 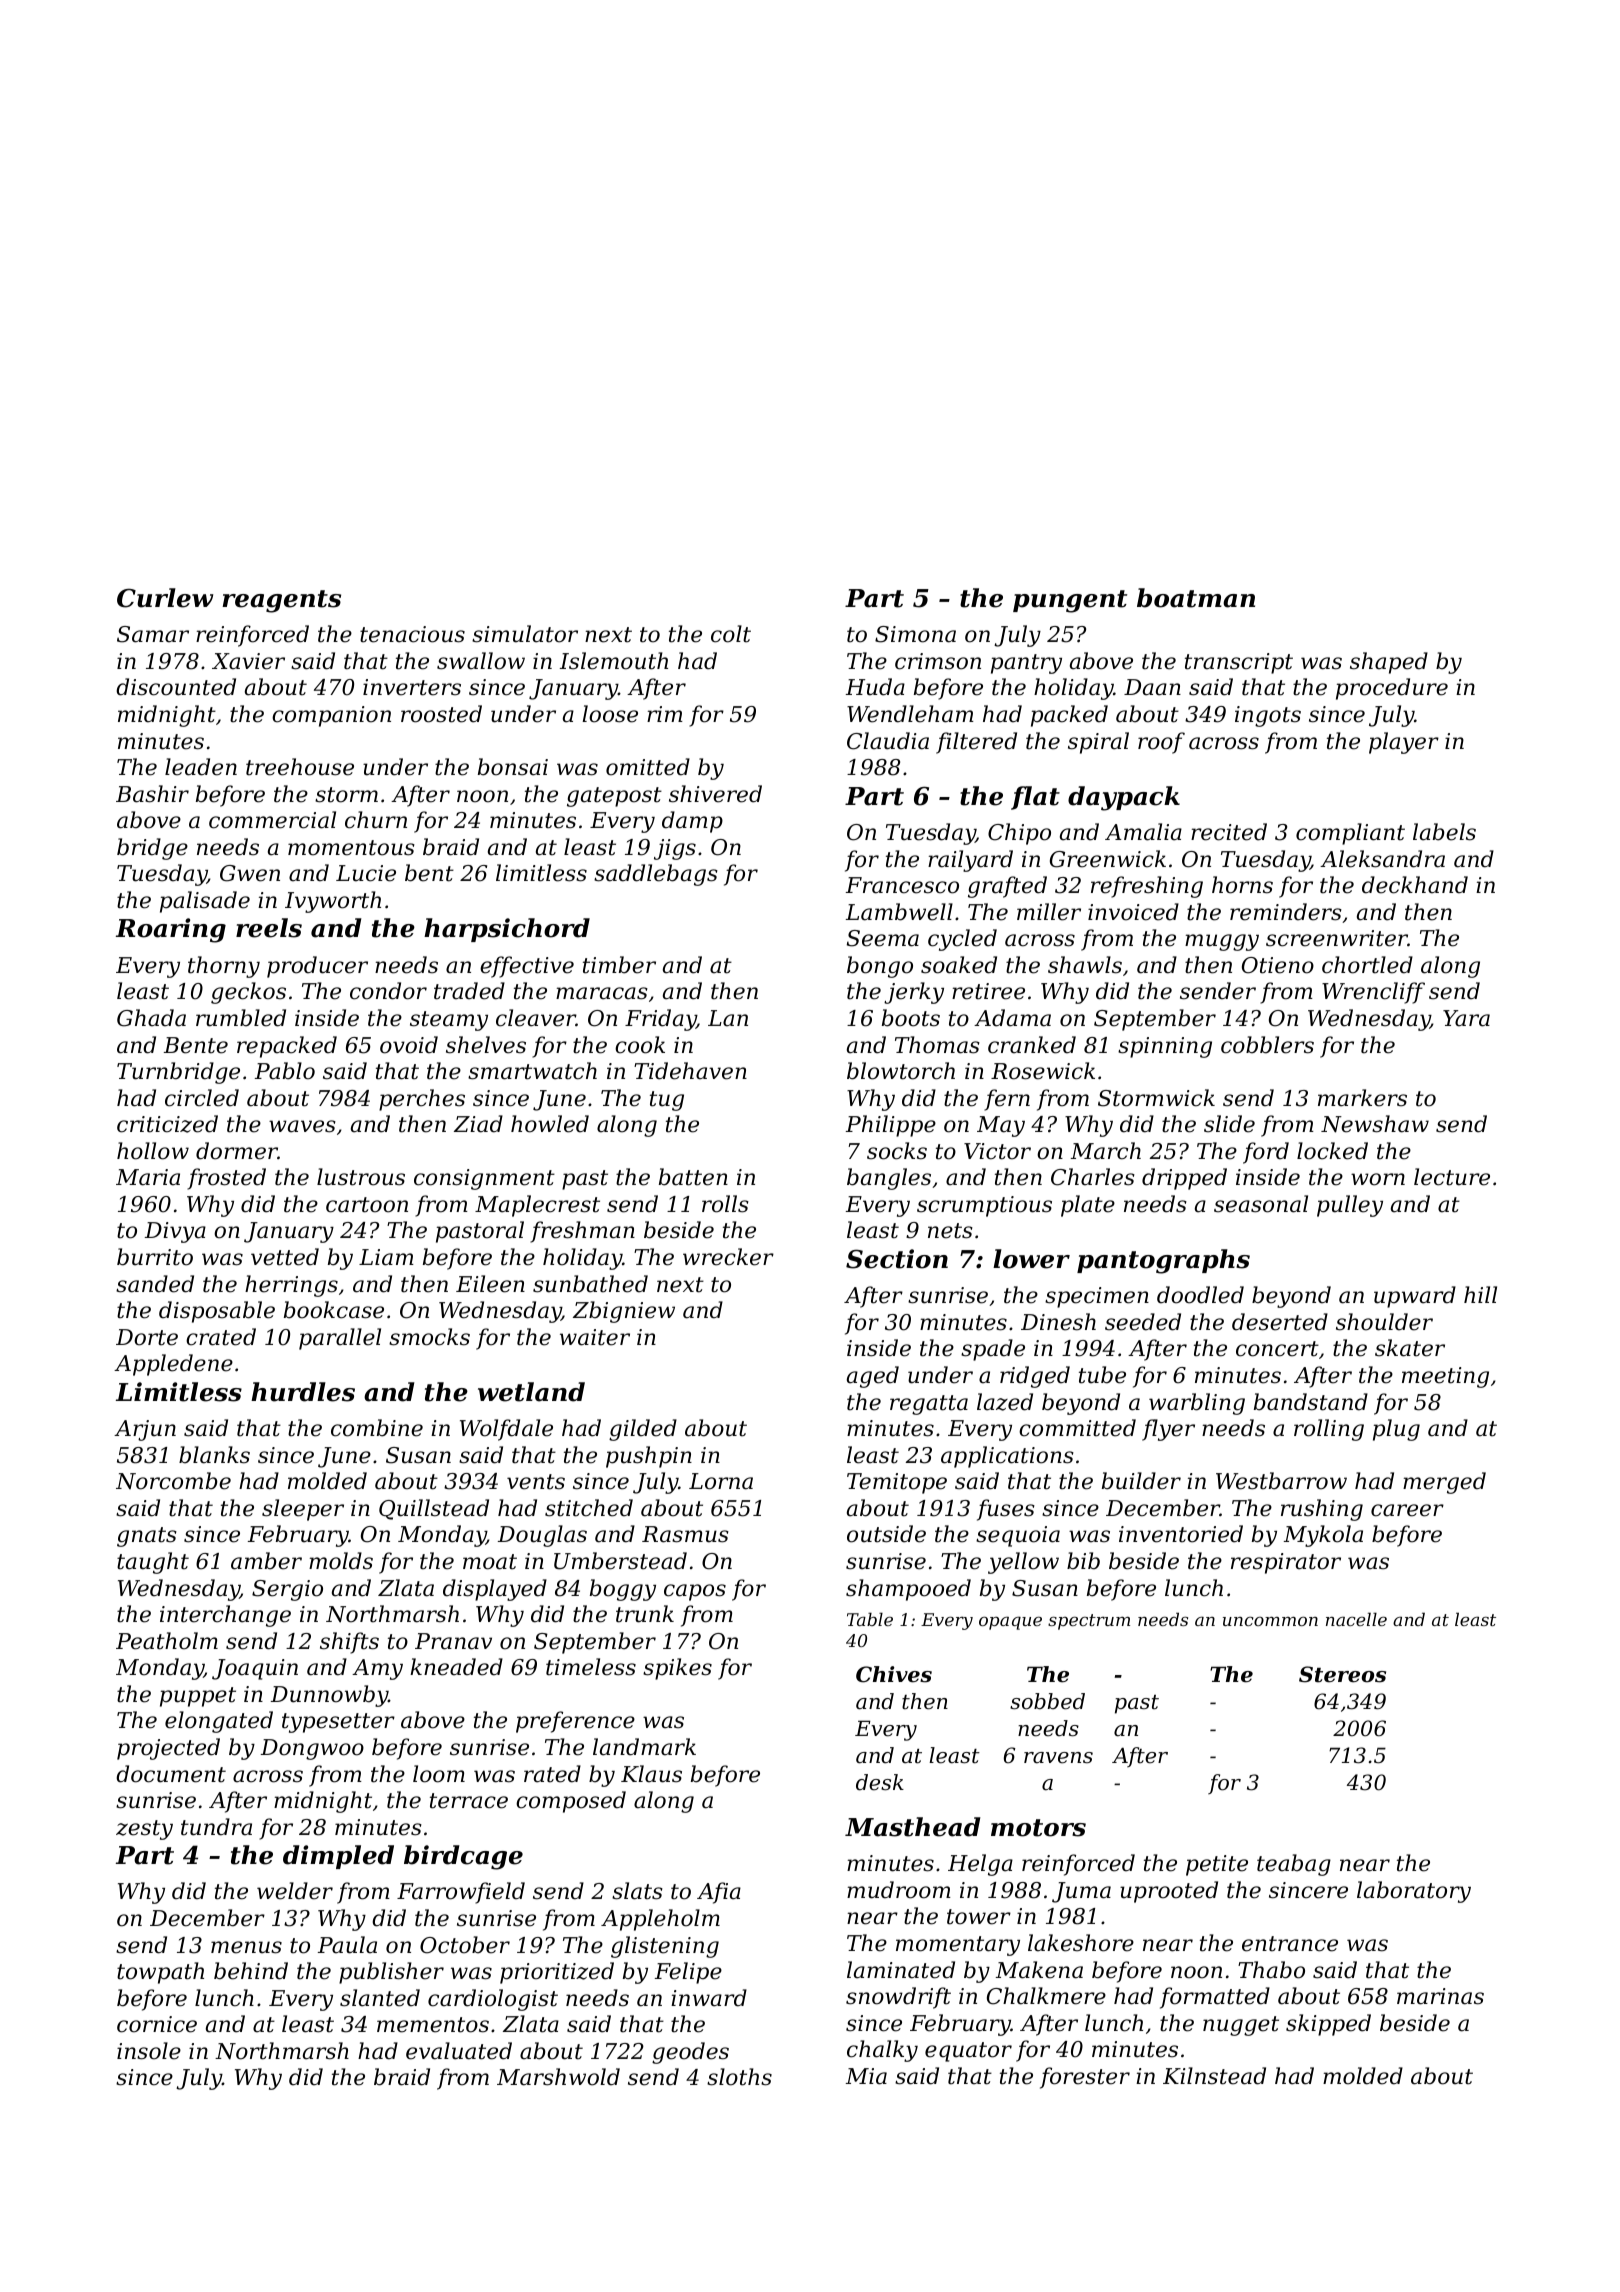 What do you see at coordinates (377, 1428) in the screenshot?
I see `combine` at bounding box center [377, 1428].
